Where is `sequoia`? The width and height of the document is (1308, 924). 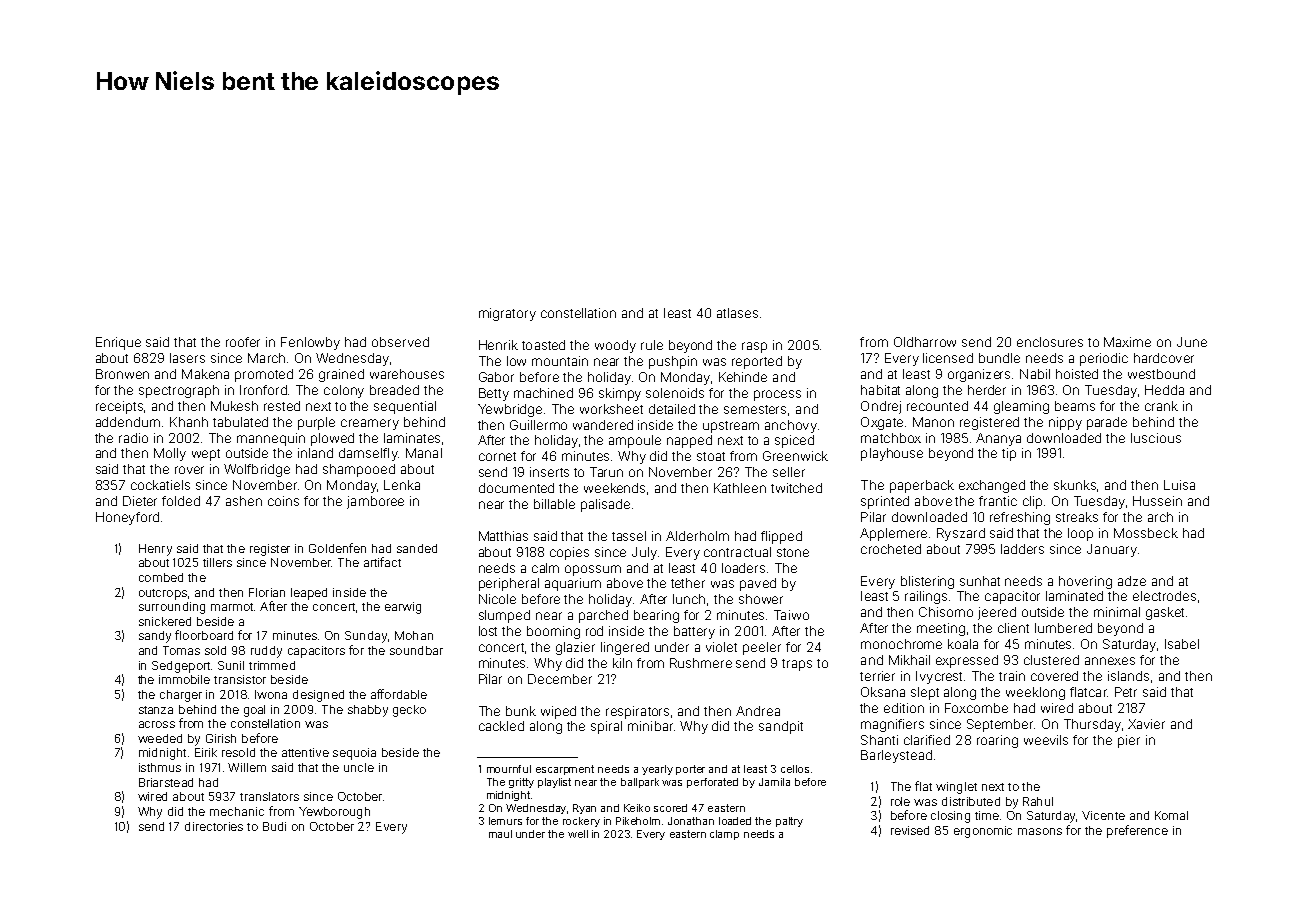
sequoia is located at coordinates (354, 754).
